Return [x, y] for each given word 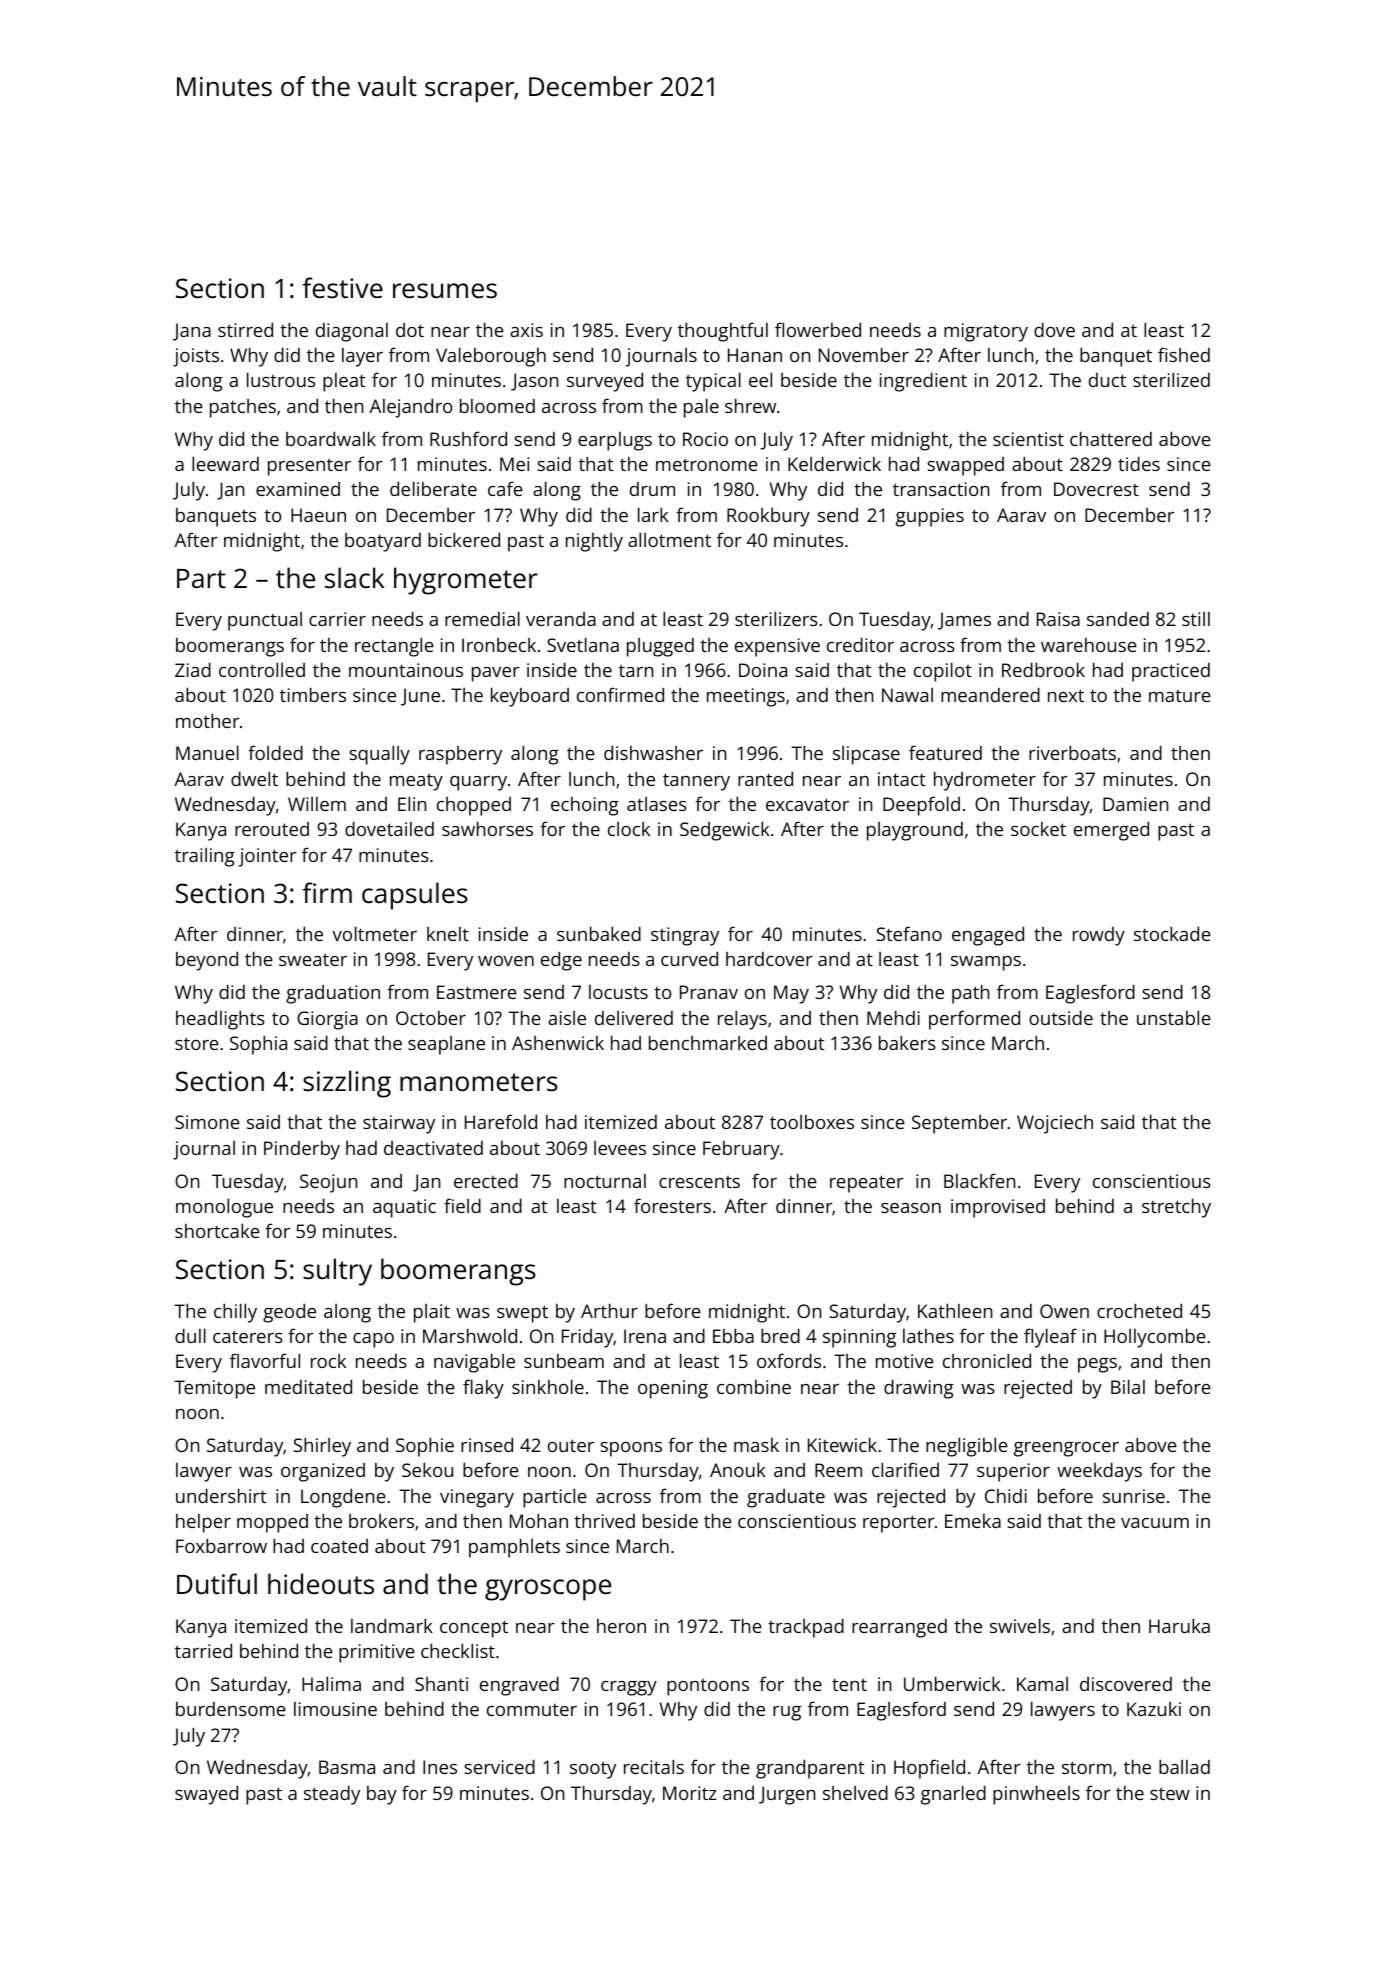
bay [382, 1795]
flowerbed [818, 329]
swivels [1020, 1625]
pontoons [708, 1687]
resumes [445, 291]
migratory [986, 332]
